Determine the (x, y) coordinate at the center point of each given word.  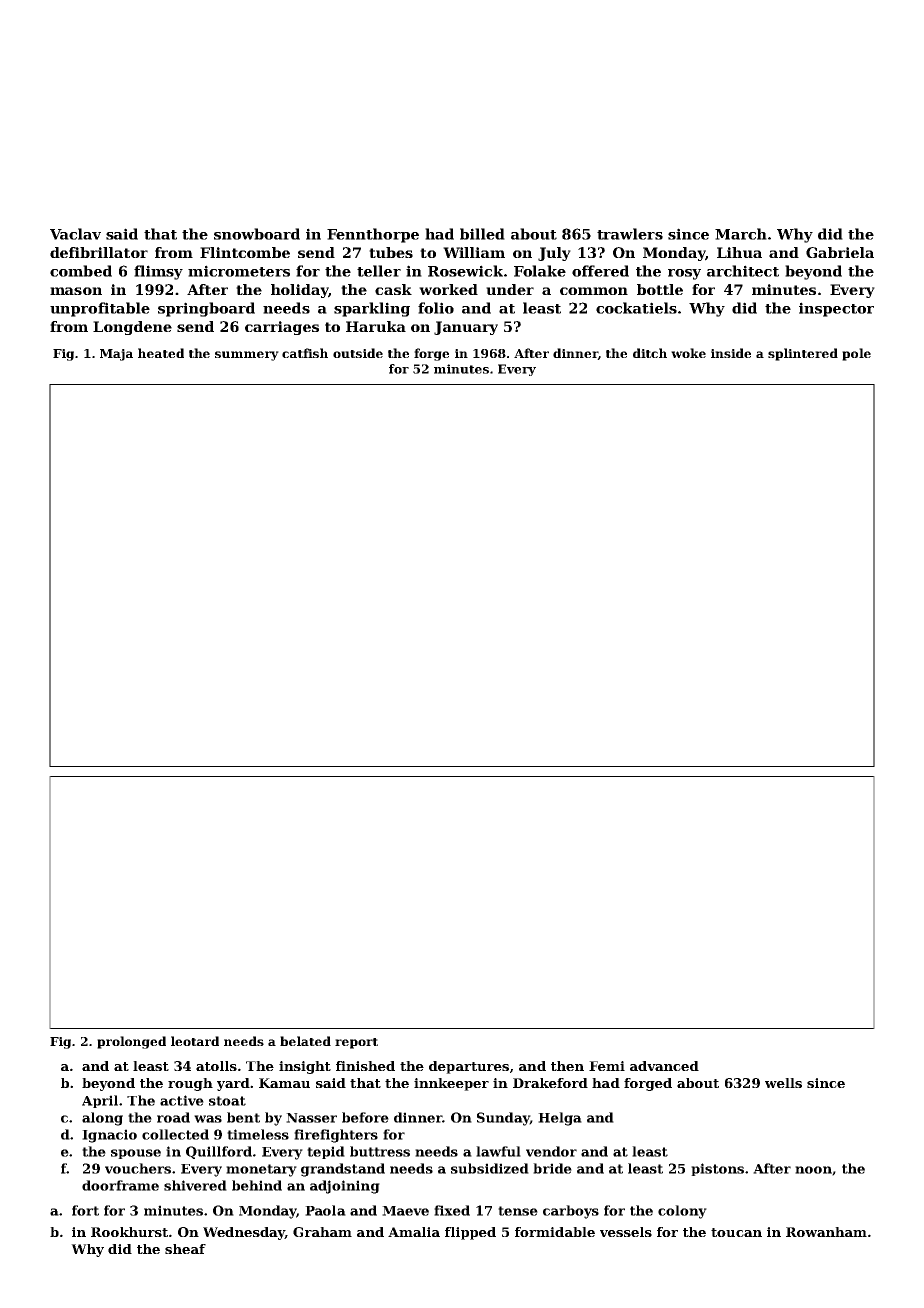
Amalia (414, 1232)
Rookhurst (129, 1232)
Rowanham (826, 1232)
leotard (195, 1041)
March (741, 234)
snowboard (257, 234)
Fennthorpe (373, 235)
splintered (803, 354)
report (356, 1043)
